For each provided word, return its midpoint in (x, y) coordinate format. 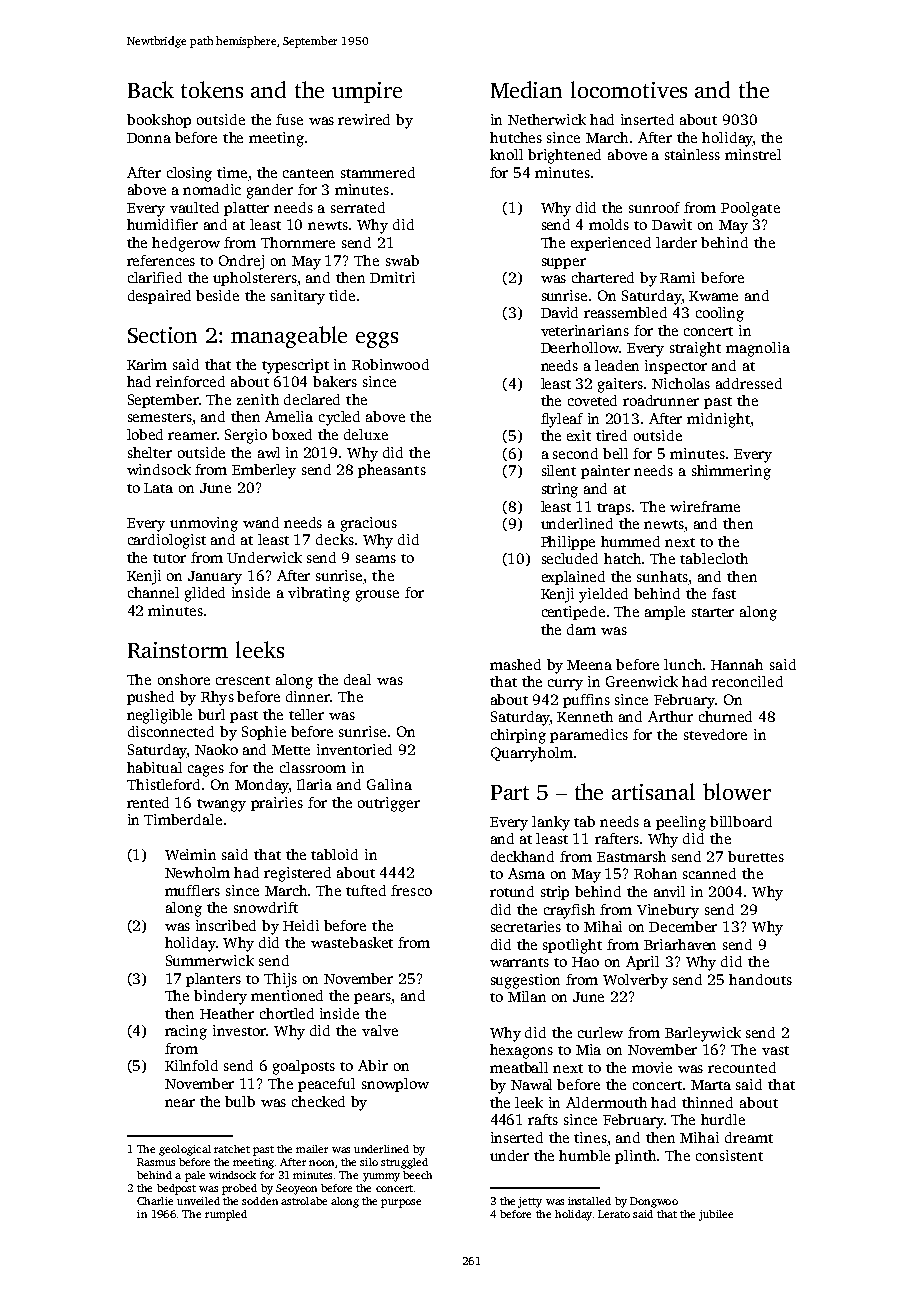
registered (297, 874)
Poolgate (750, 209)
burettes (756, 856)
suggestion (525, 981)
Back (151, 89)
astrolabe (304, 1201)
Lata (158, 488)
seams (376, 559)
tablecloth (714, 558)
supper (564, 263)
